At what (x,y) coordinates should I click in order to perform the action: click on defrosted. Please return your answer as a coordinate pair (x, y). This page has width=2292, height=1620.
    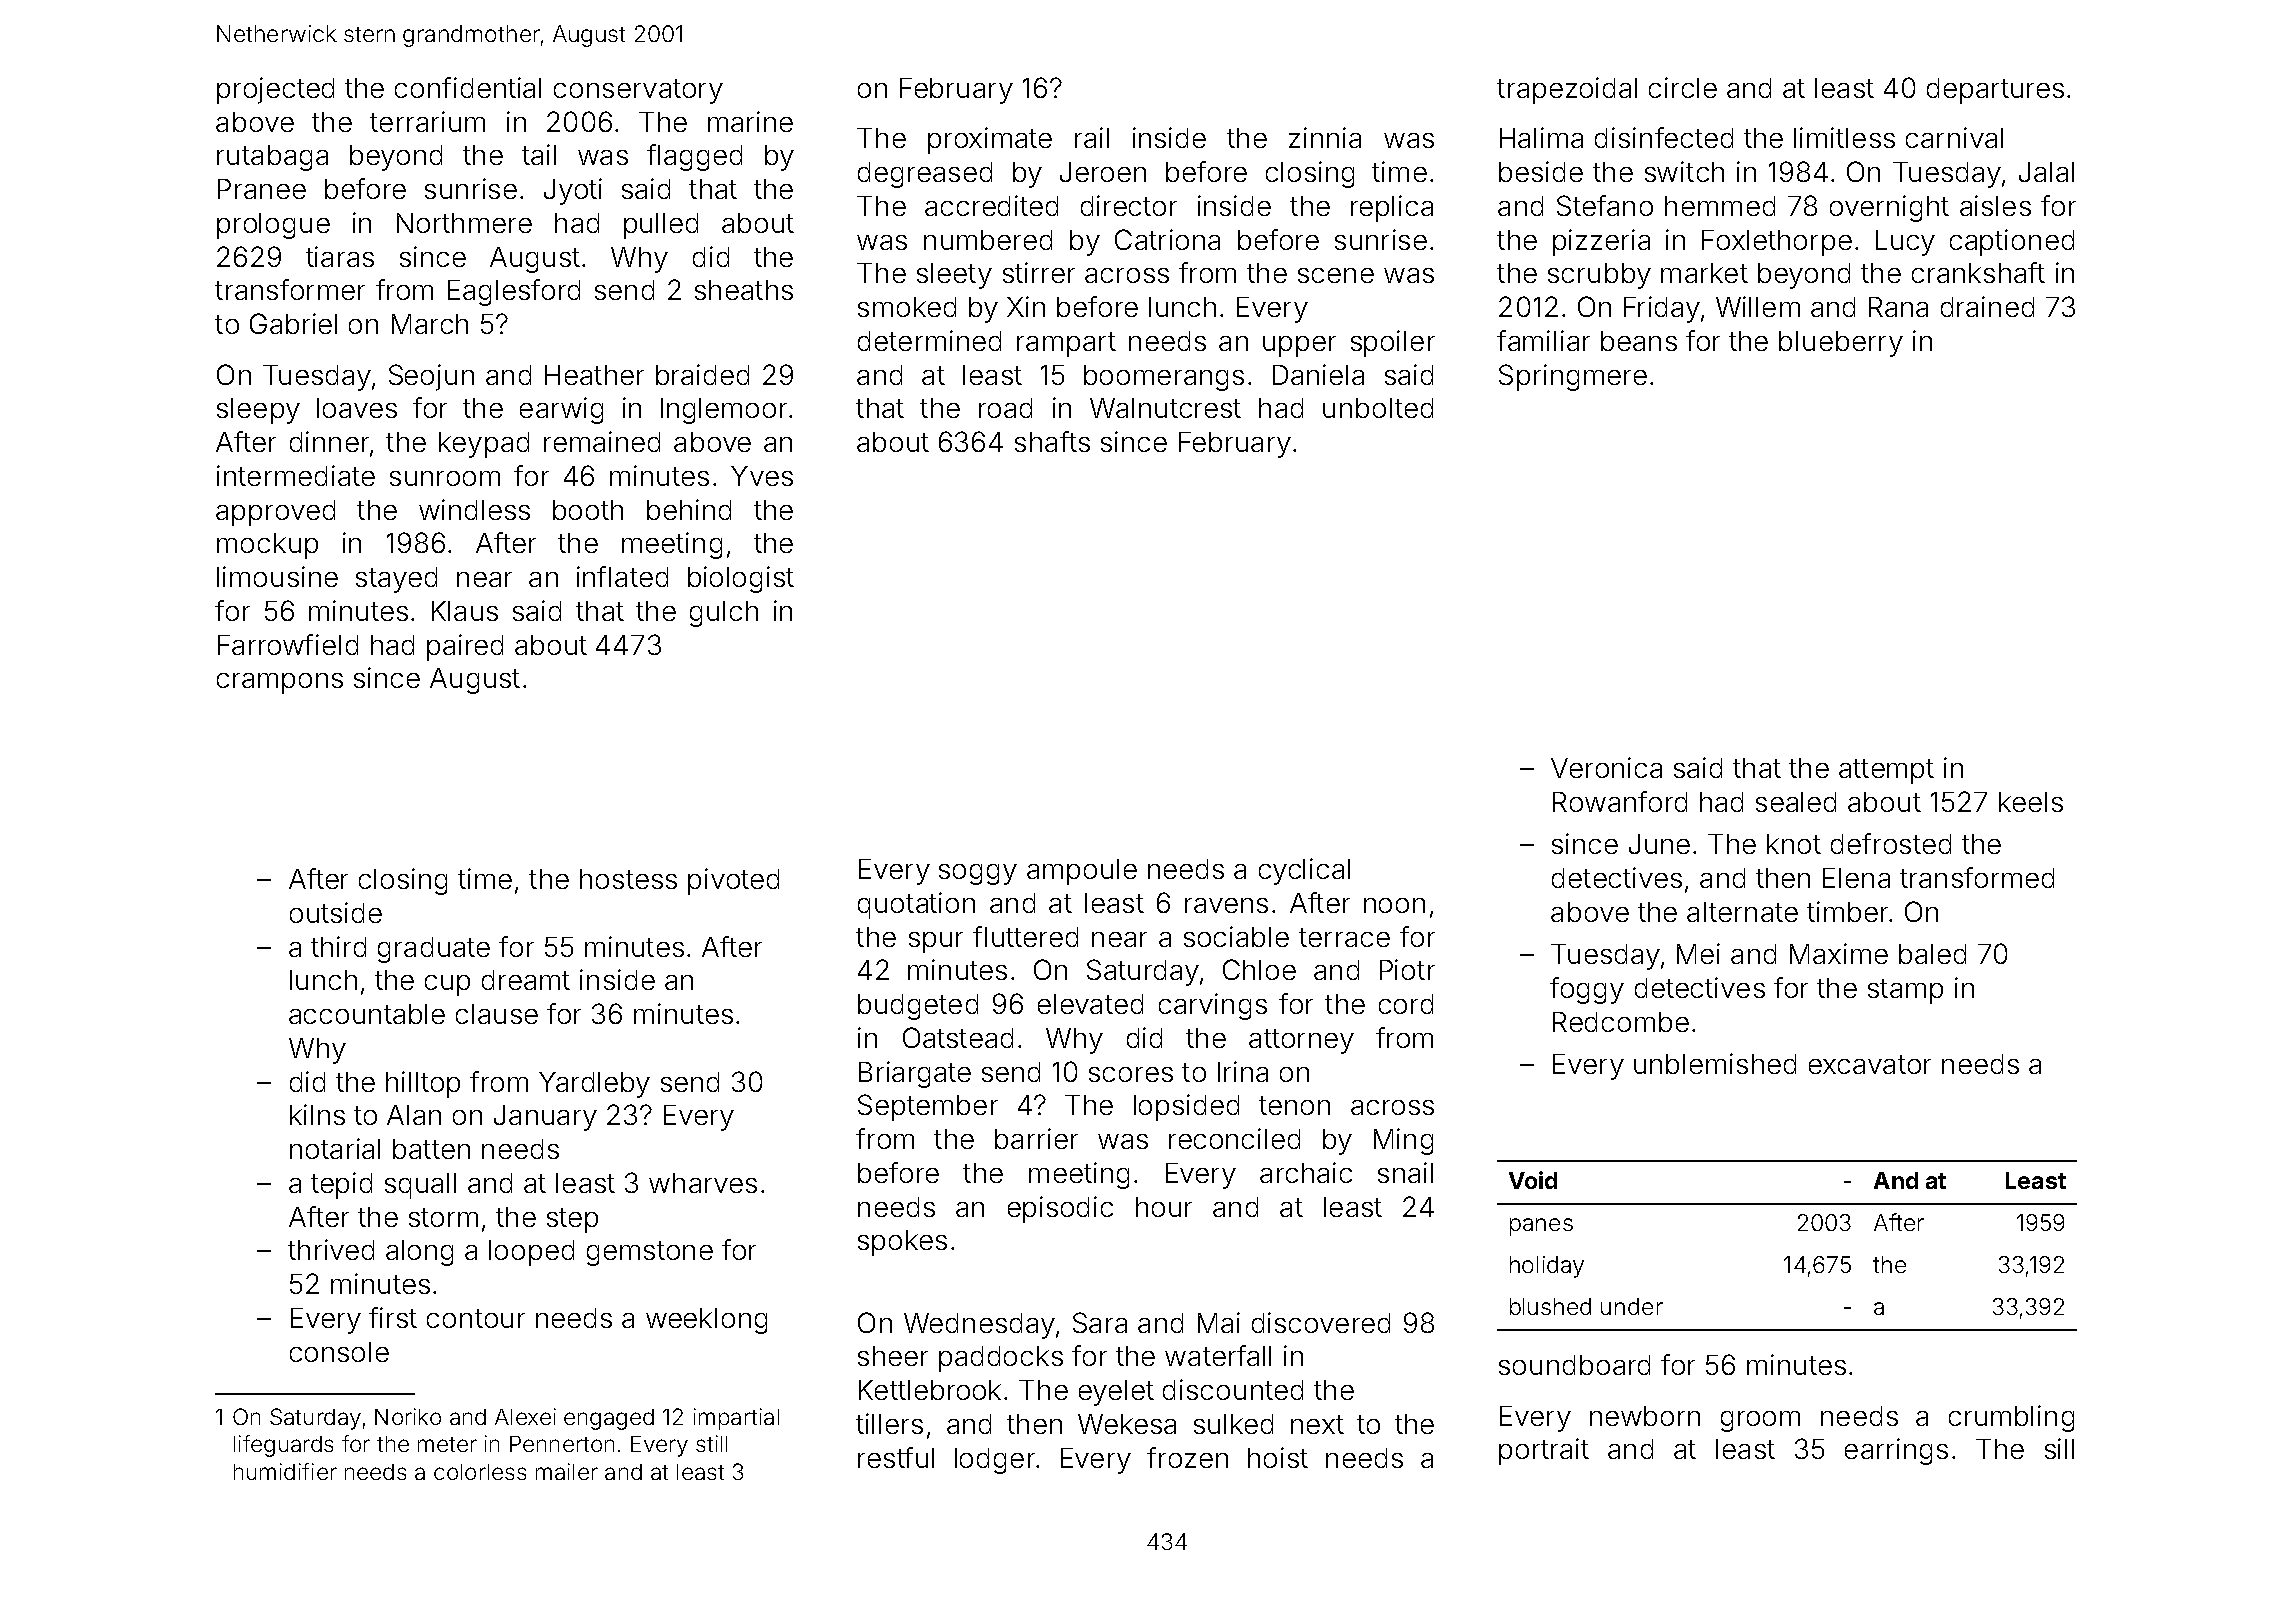
    Looking at the image, I should click on (1891, 843).
